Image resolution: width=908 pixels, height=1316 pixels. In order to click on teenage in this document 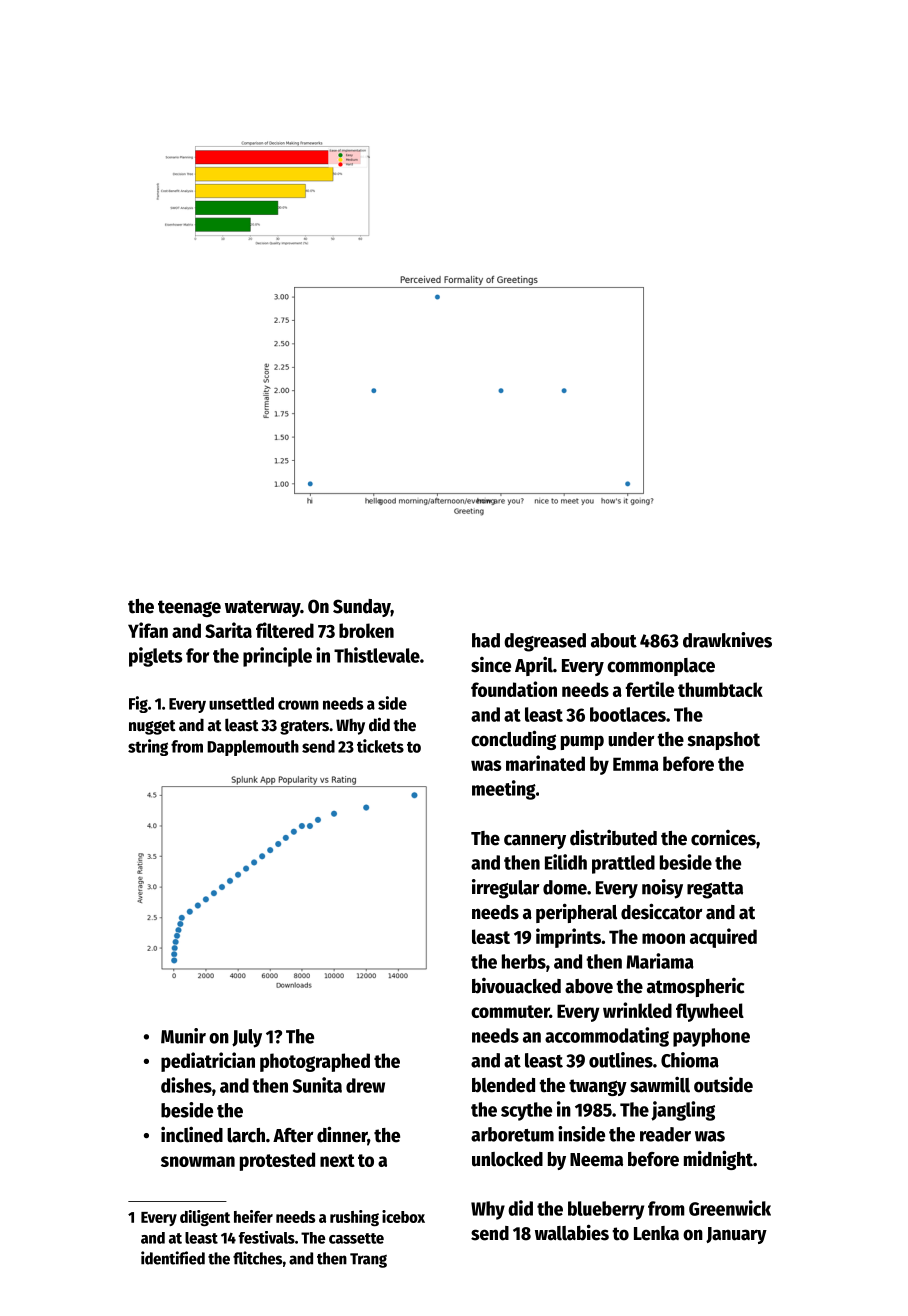, I will do `click(189, 608)`.
